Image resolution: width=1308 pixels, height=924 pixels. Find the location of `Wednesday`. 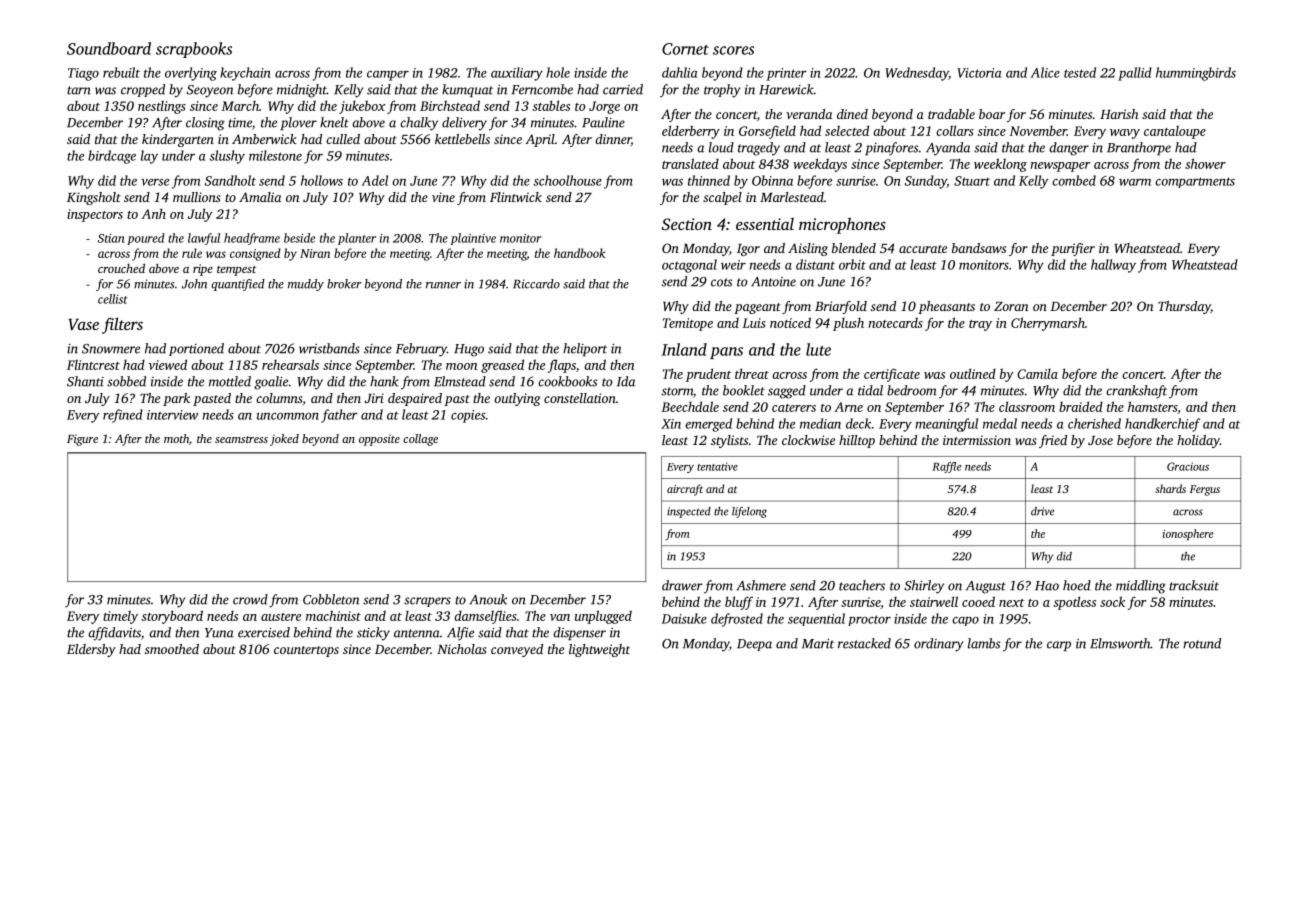

Wednesday is located at coordinates (917, 74).
